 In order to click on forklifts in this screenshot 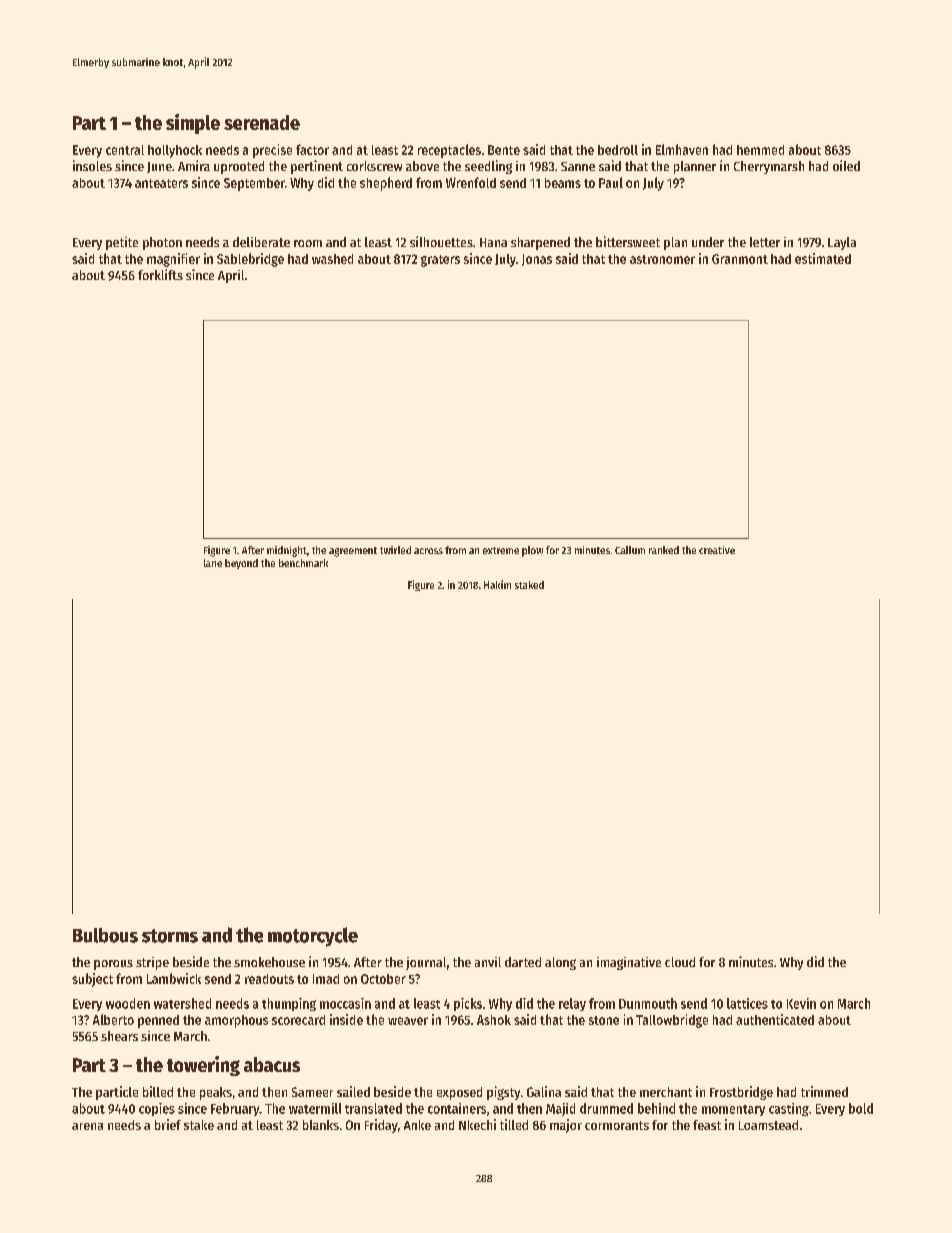, I will do `click(160, 274)`.
